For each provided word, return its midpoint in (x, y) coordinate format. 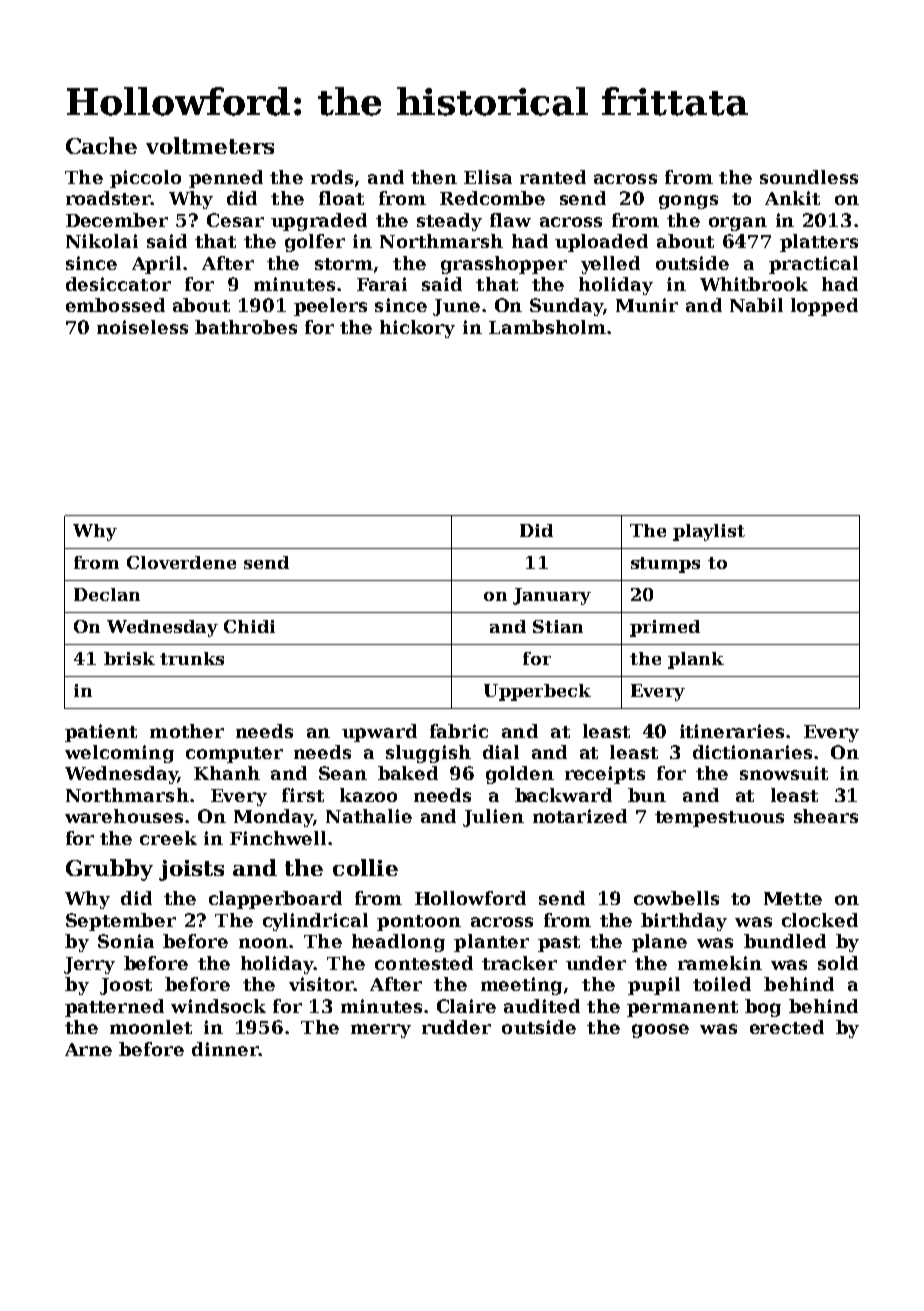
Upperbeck (537, 692)
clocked (820, 920)
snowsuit (784, 773)
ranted (553, 177)
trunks (192, 658)
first (303, 795)
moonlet (151, 1027)
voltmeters (210, 145)
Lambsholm (547, 327)
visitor (321, 984)
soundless (809, 177)
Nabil (756, 305)
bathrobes (246, 327)
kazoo (368, 795)
